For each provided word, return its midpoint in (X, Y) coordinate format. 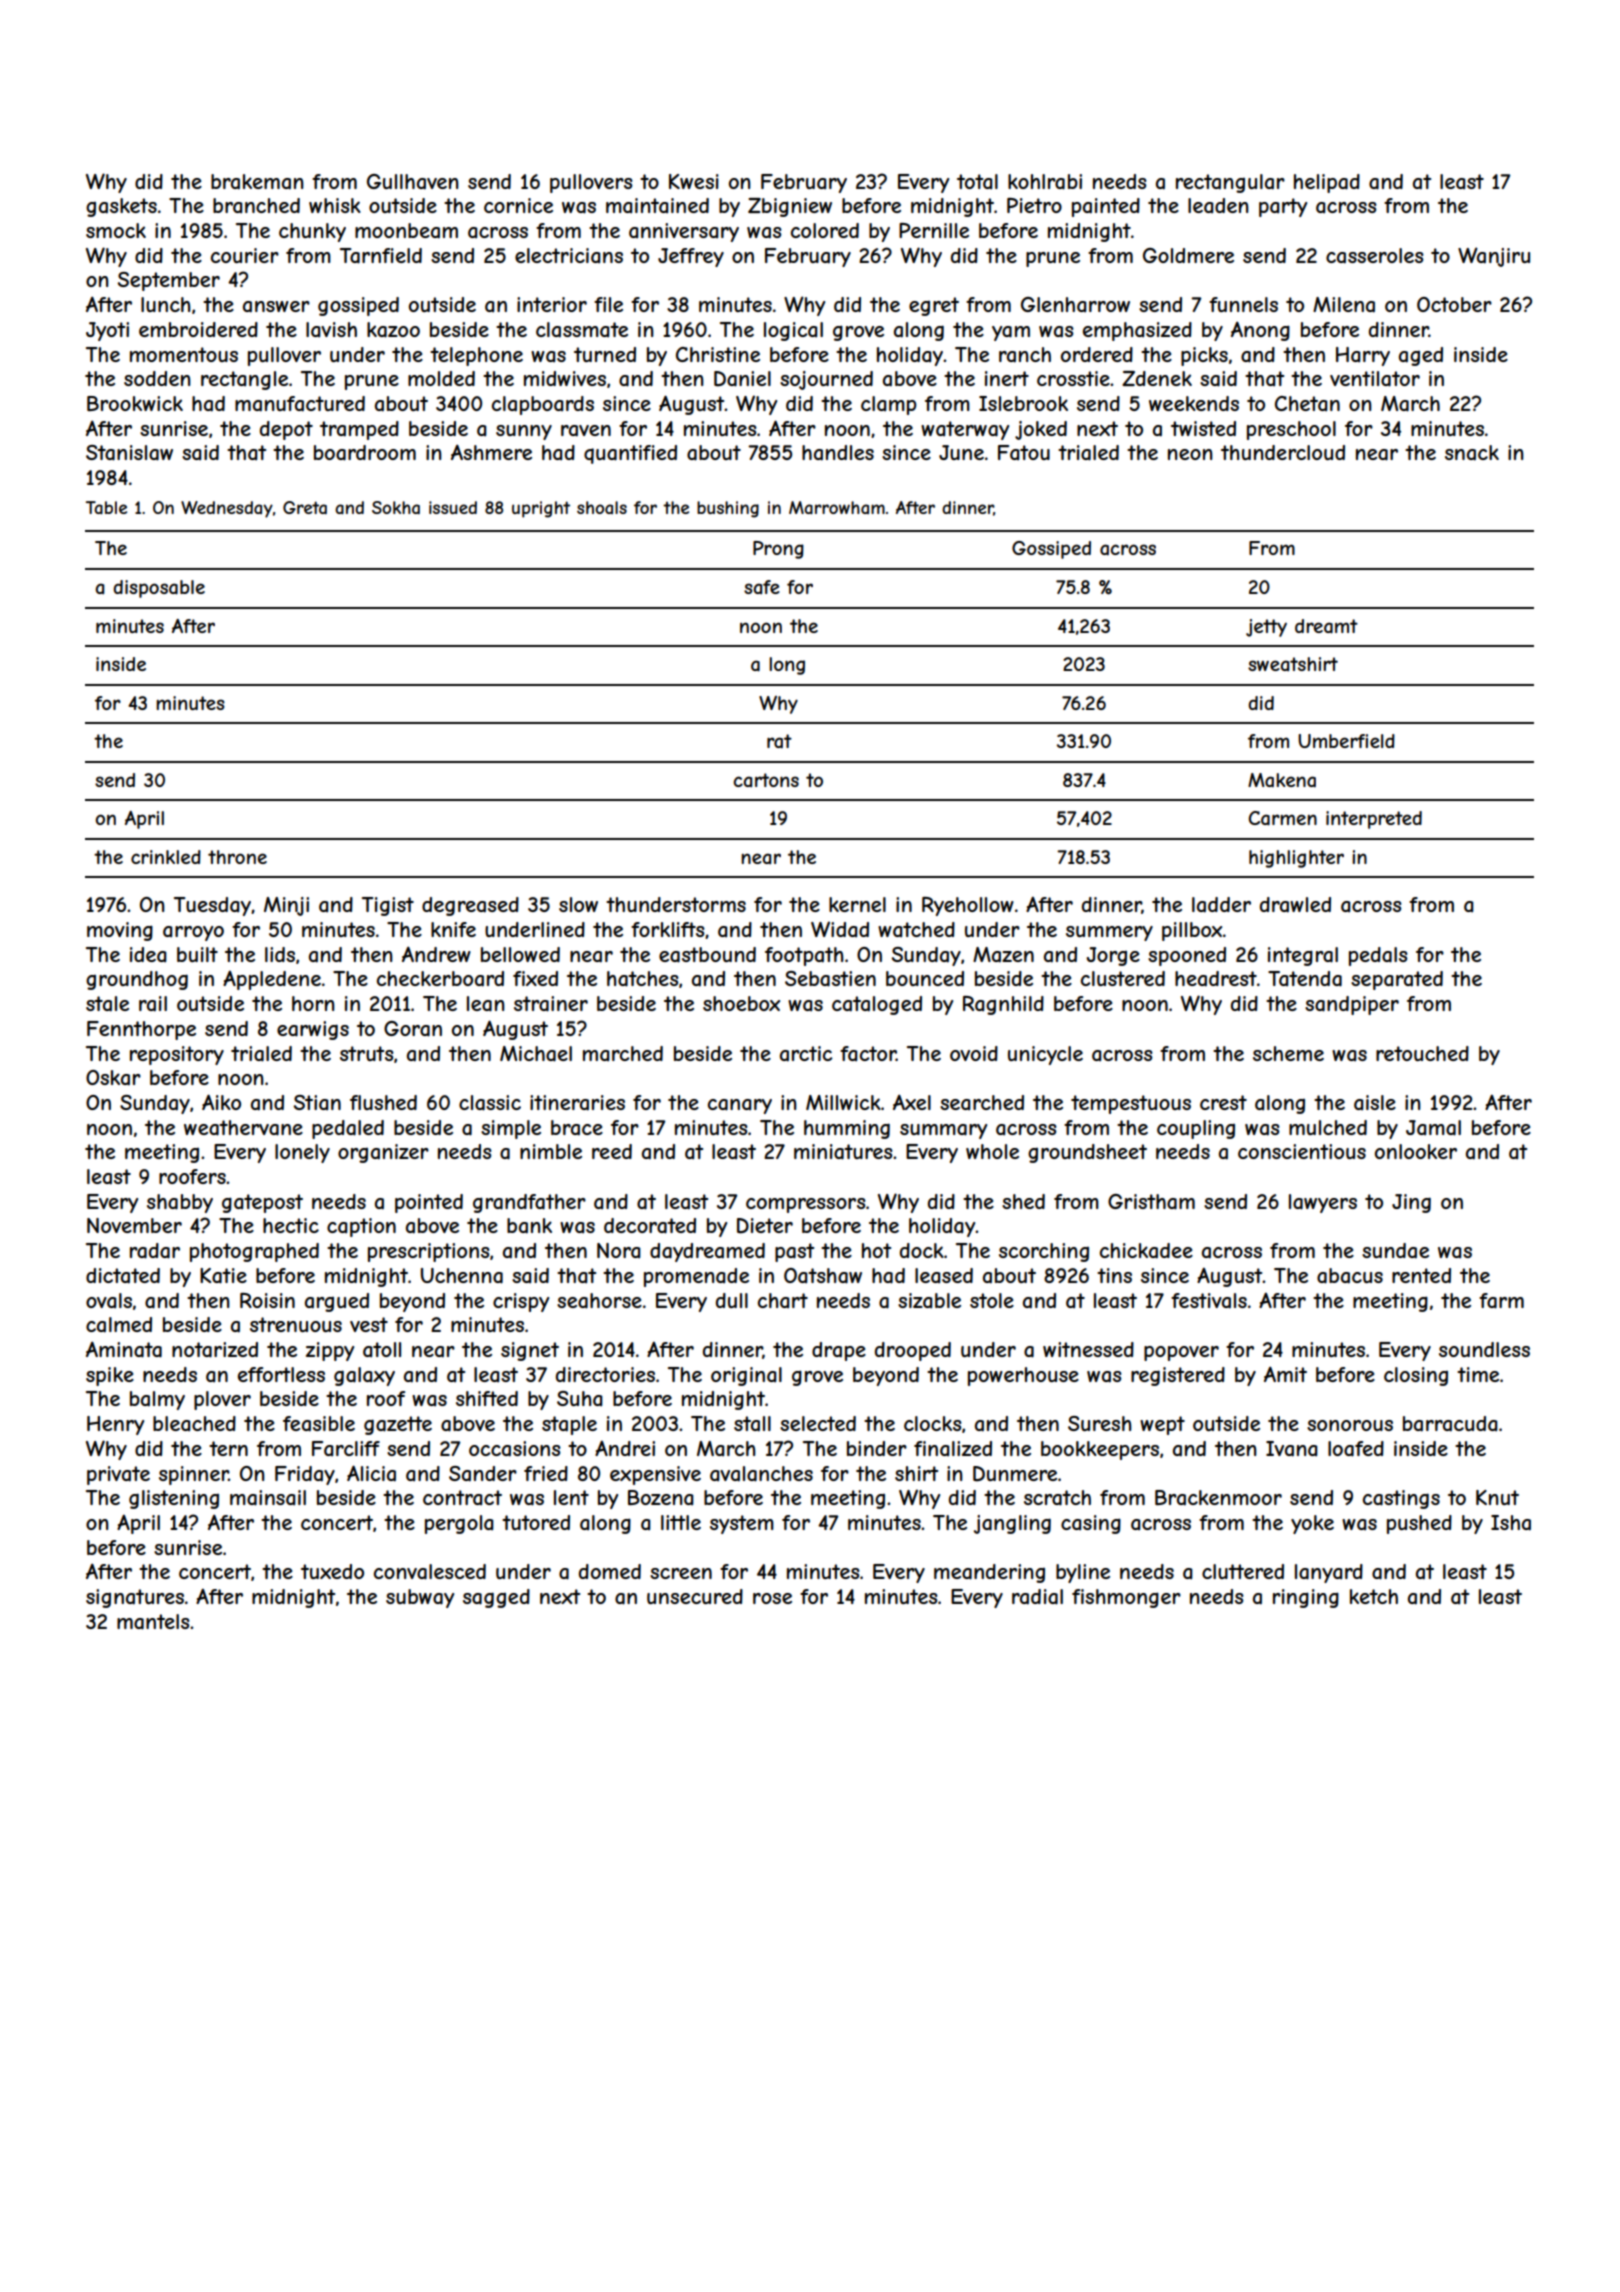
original (746, 1376)
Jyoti (107, 331)
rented (1421, 1275)
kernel (857, 904)
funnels (1243, 304)
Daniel (742, 379)
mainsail (268, 1498)
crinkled (166, 857)
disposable (159, 589)
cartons (766, 780)
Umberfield (1346, 741)
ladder (1221, 905)
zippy (330, 1351)
